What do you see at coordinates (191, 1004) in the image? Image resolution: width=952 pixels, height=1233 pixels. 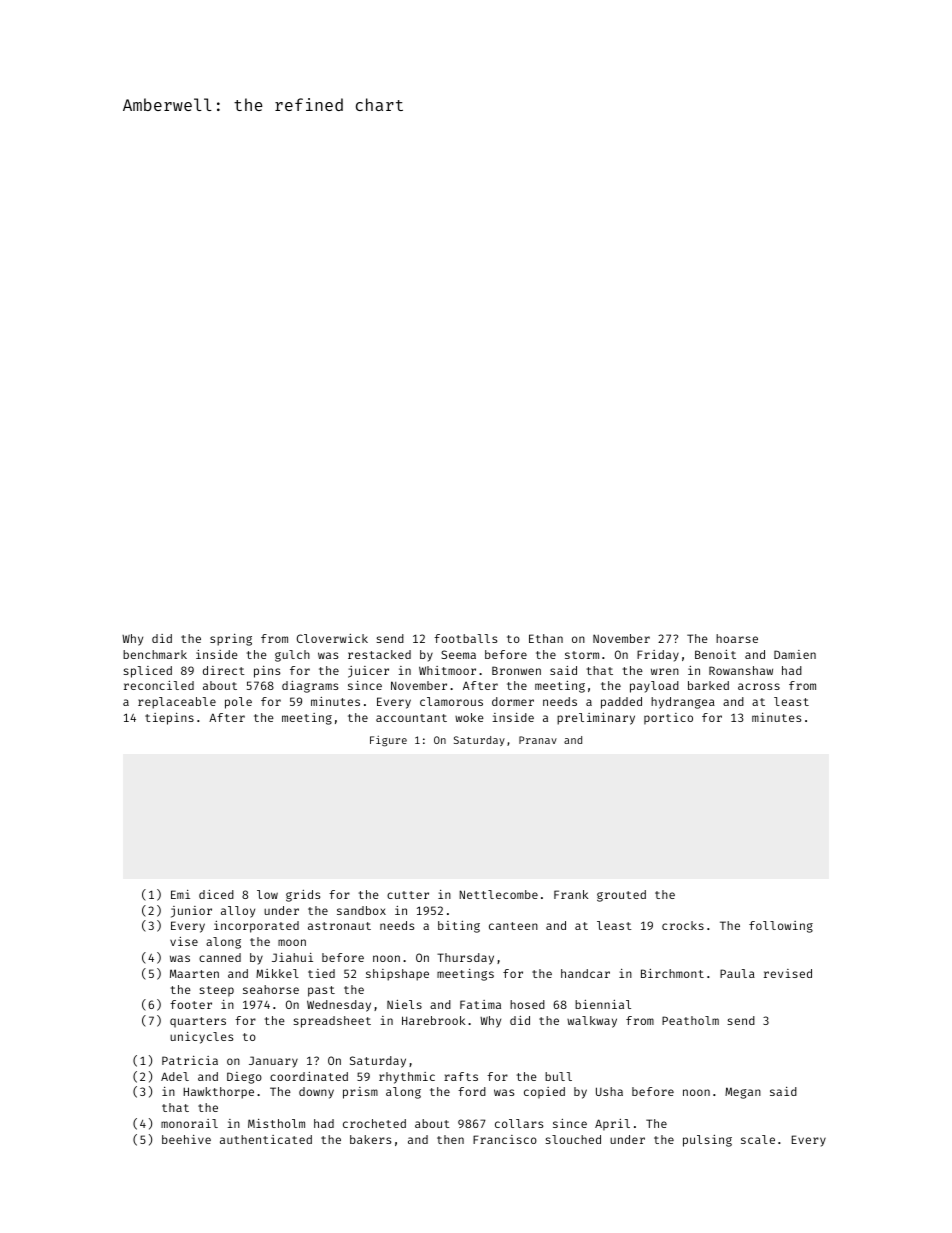 I see `footer` at bounding box center [191, 1004].
